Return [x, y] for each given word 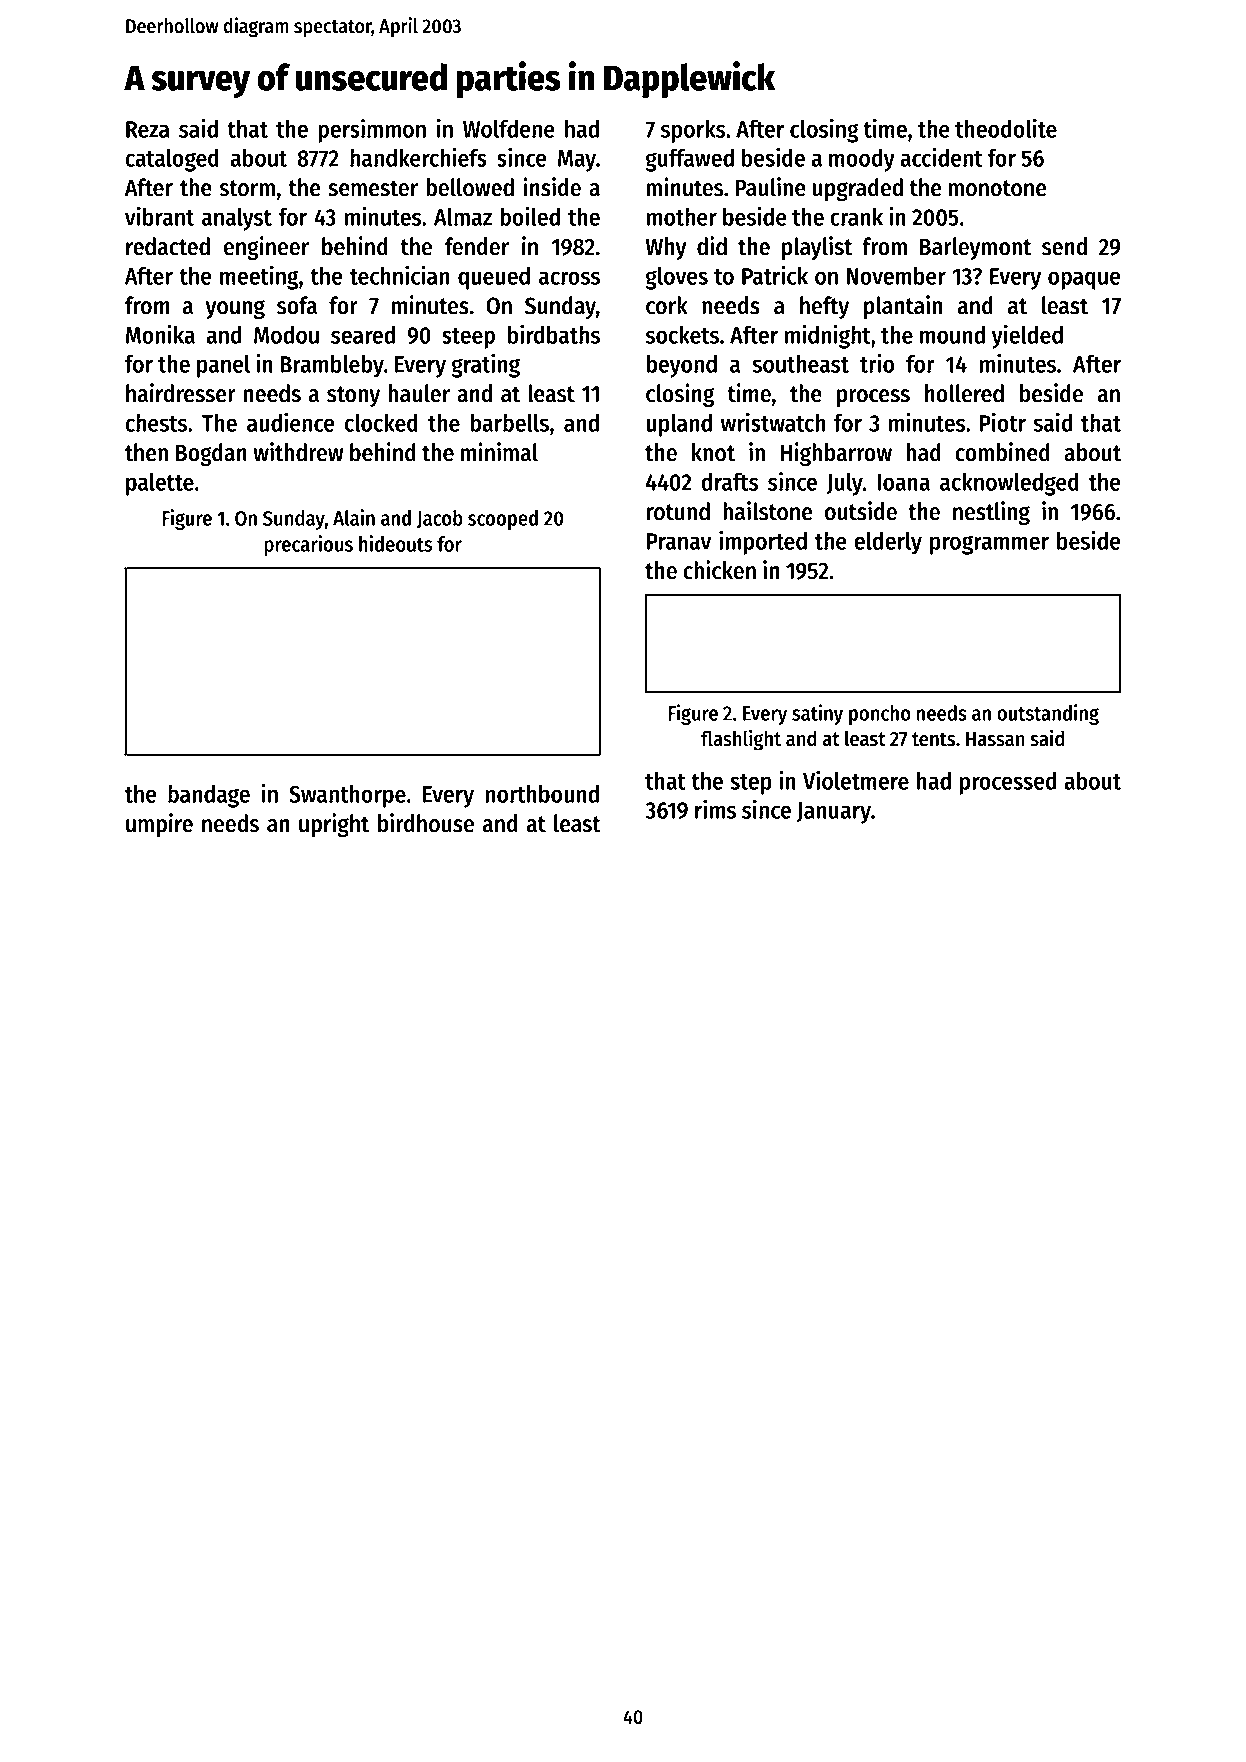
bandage [209, 796]
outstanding [1048, 714]
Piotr [1003, 422]
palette [160, 484]
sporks [693, 131]
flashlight [741, 740]
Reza [147, 129]
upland [679, 425]
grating [485, 365]
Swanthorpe [347, 796]
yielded [1027, 336]
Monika [160, 334]
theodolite [1006, 128]
